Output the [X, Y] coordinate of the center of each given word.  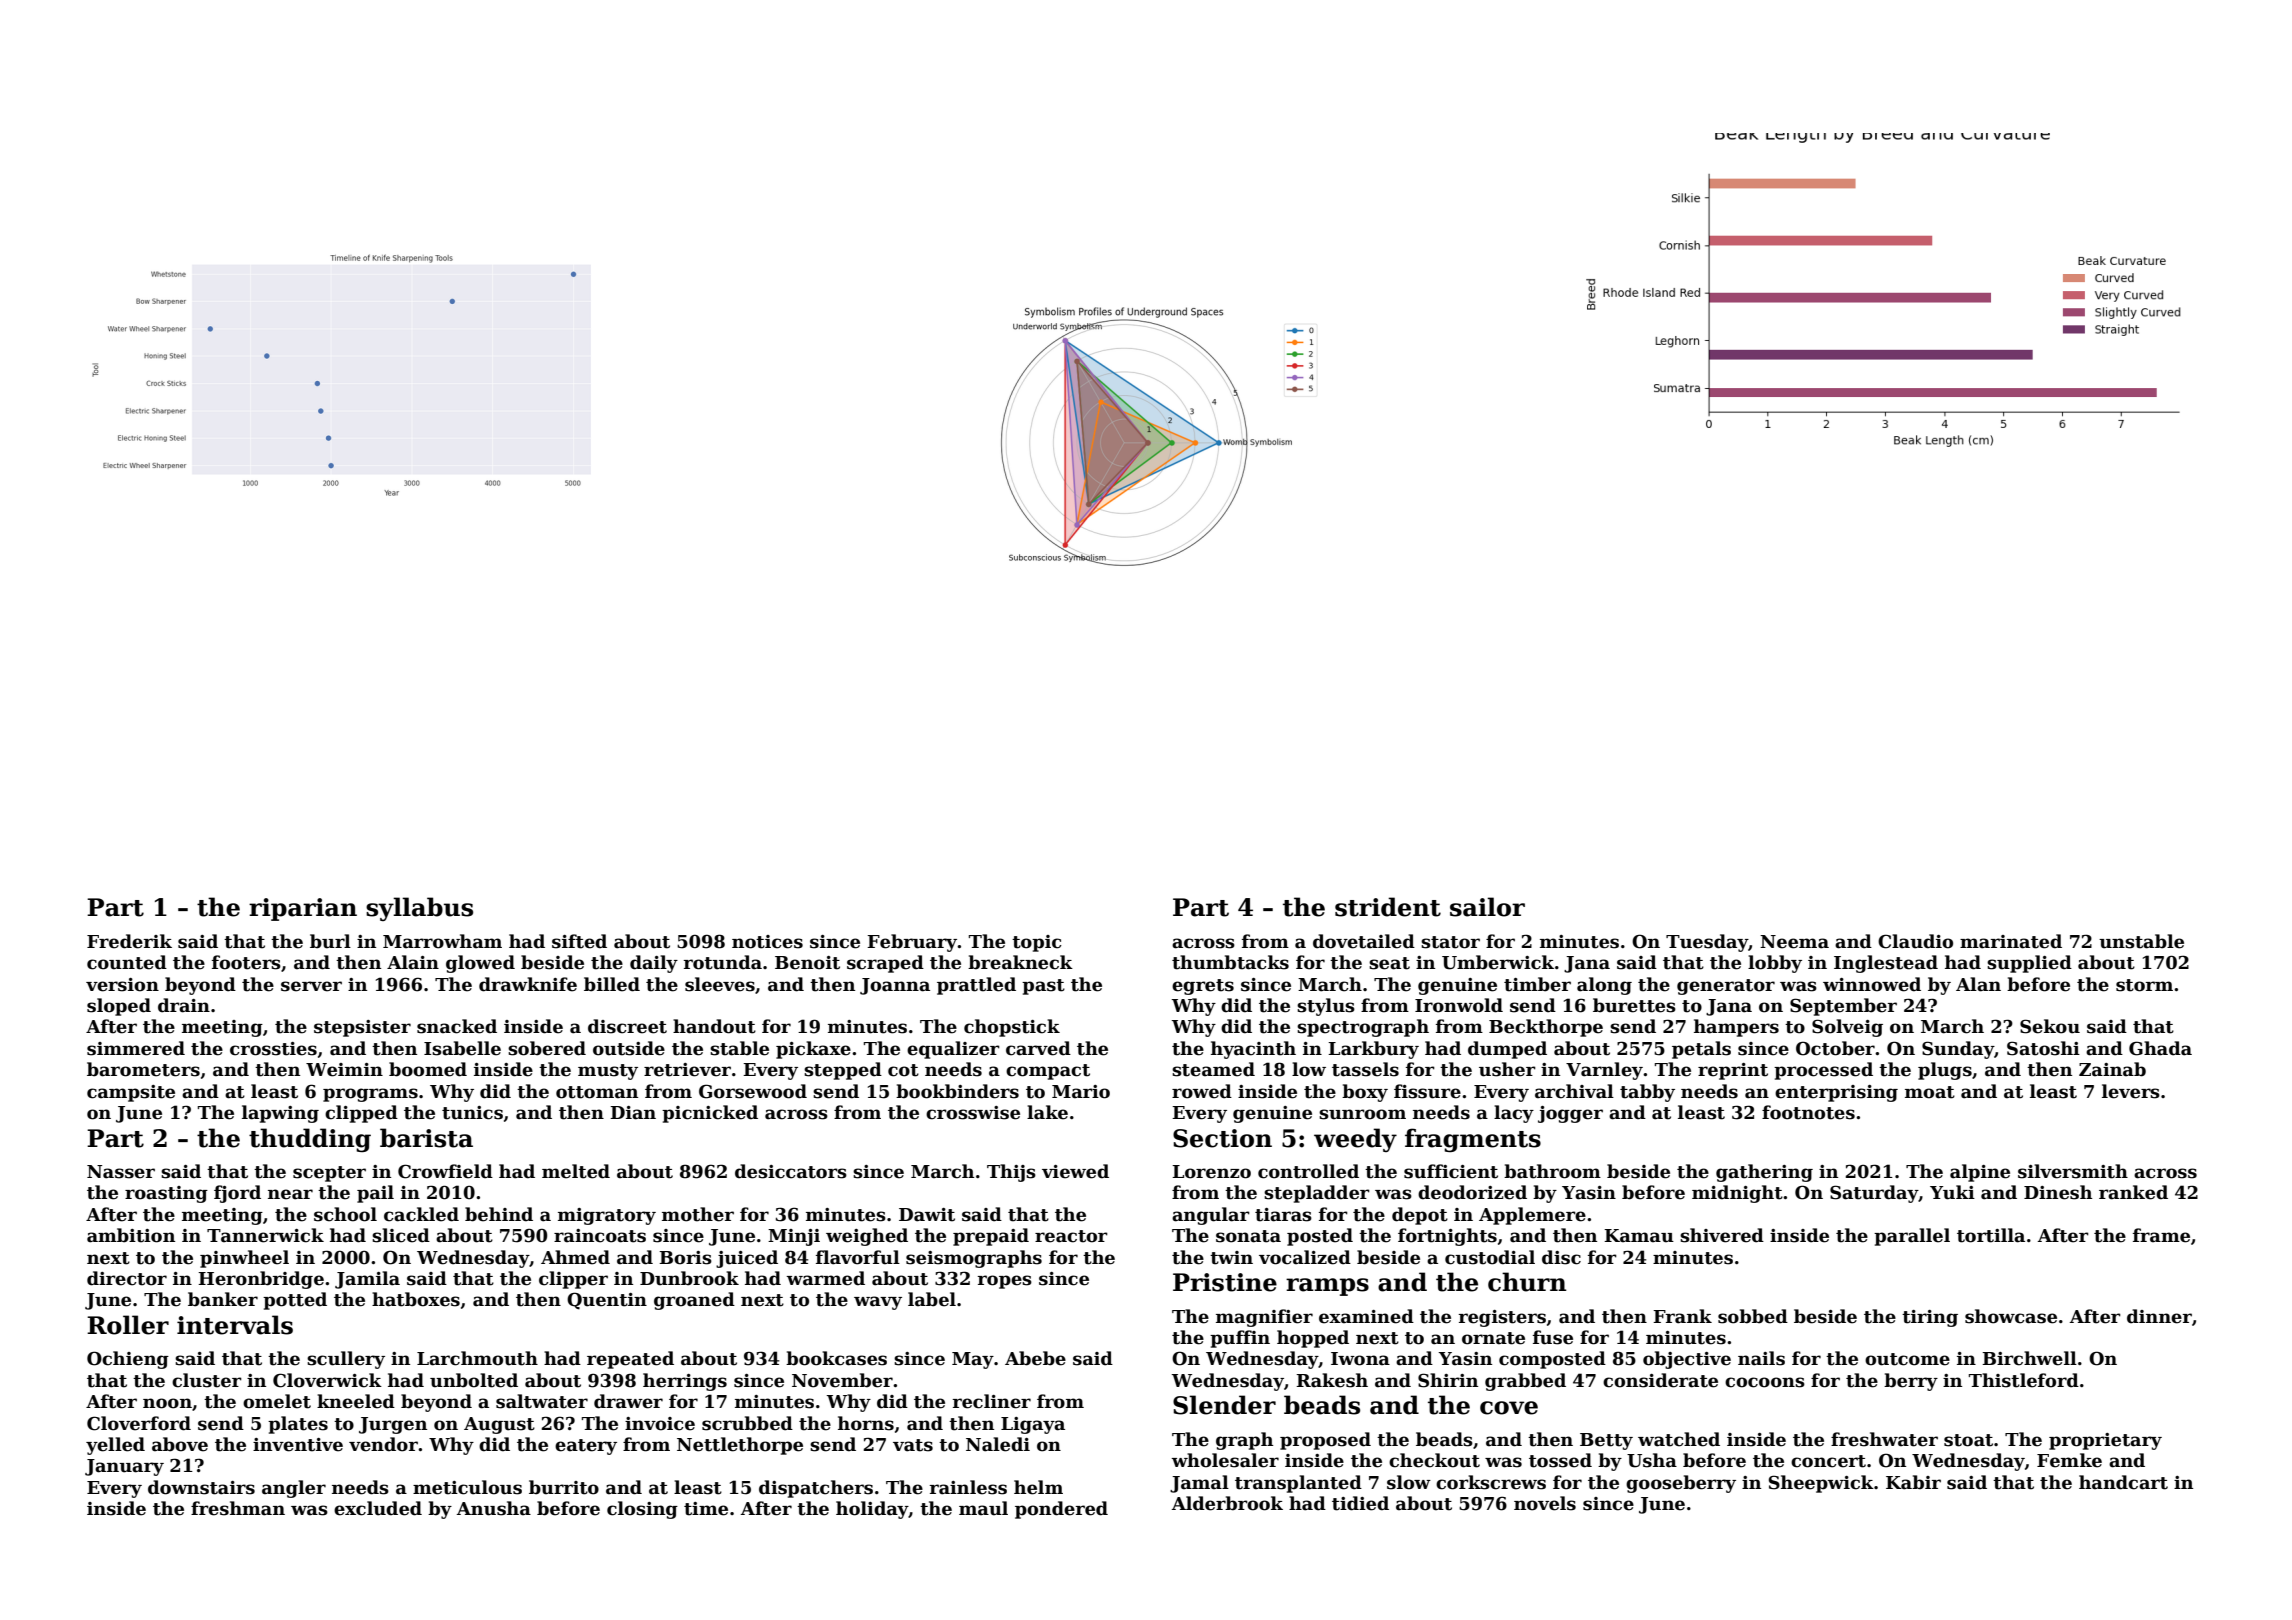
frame [2161, 1235]
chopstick [1012, 1028]
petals [1701, 1050]
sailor [1487, 907]
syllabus [419, 909]
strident [1388, 907]
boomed [428, 1069]
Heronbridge [261, 1280]
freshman [238, 1508]
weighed [867, 1237]
